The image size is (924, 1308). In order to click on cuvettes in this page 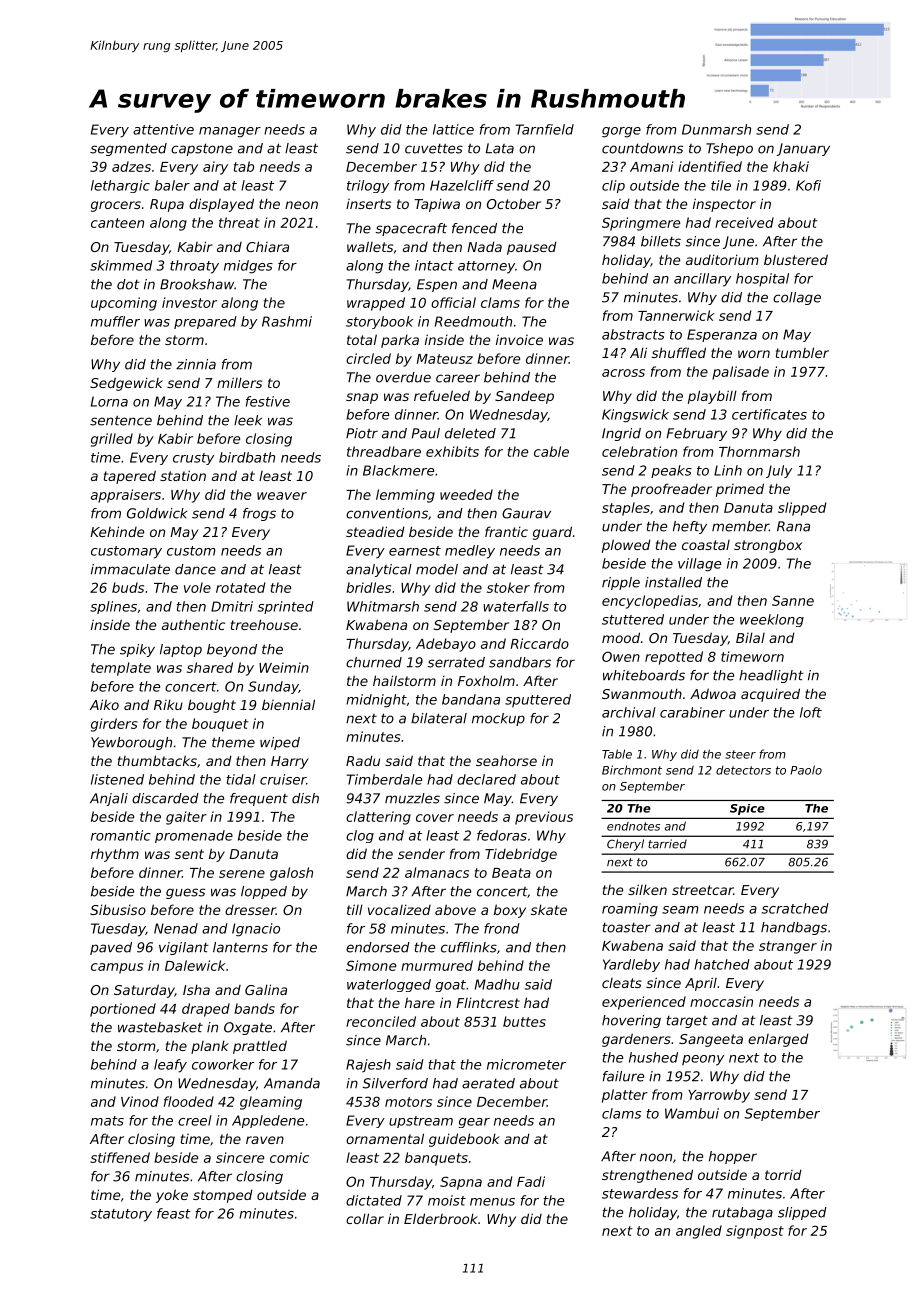, I will do `click(434, 148)`.
